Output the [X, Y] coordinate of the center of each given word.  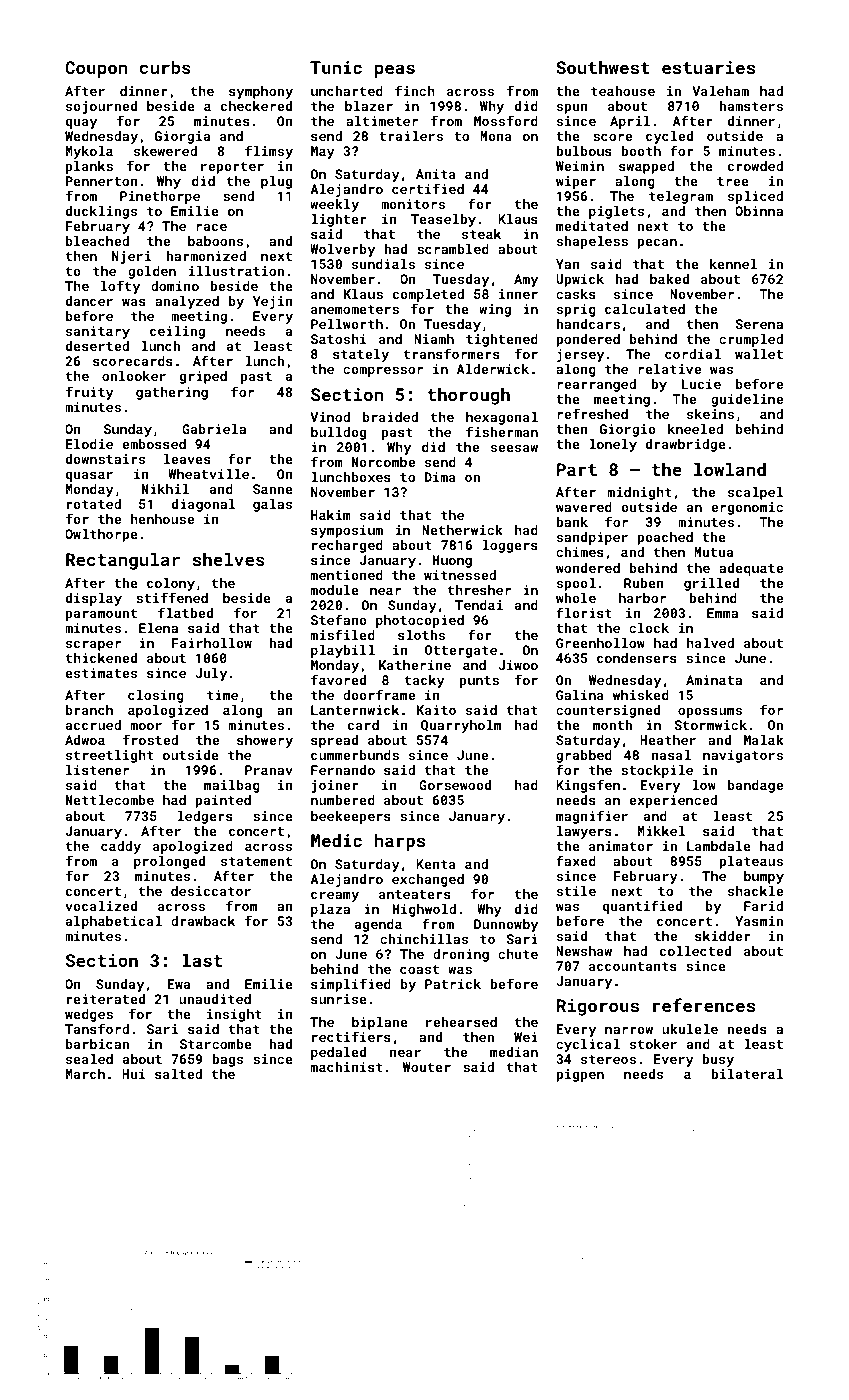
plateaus [751, 862]
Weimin [580, 166]
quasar [89, 476]
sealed [89, 1059]
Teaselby [443, 220]
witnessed [460, 575]
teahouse [623, 91]
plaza [330, 910]
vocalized [101, 906]
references [704, 1005]
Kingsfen [588, 786]
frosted [150, 739]
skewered [165, 151]
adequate [751, 569]
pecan [657, 243]
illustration [236, 271]
